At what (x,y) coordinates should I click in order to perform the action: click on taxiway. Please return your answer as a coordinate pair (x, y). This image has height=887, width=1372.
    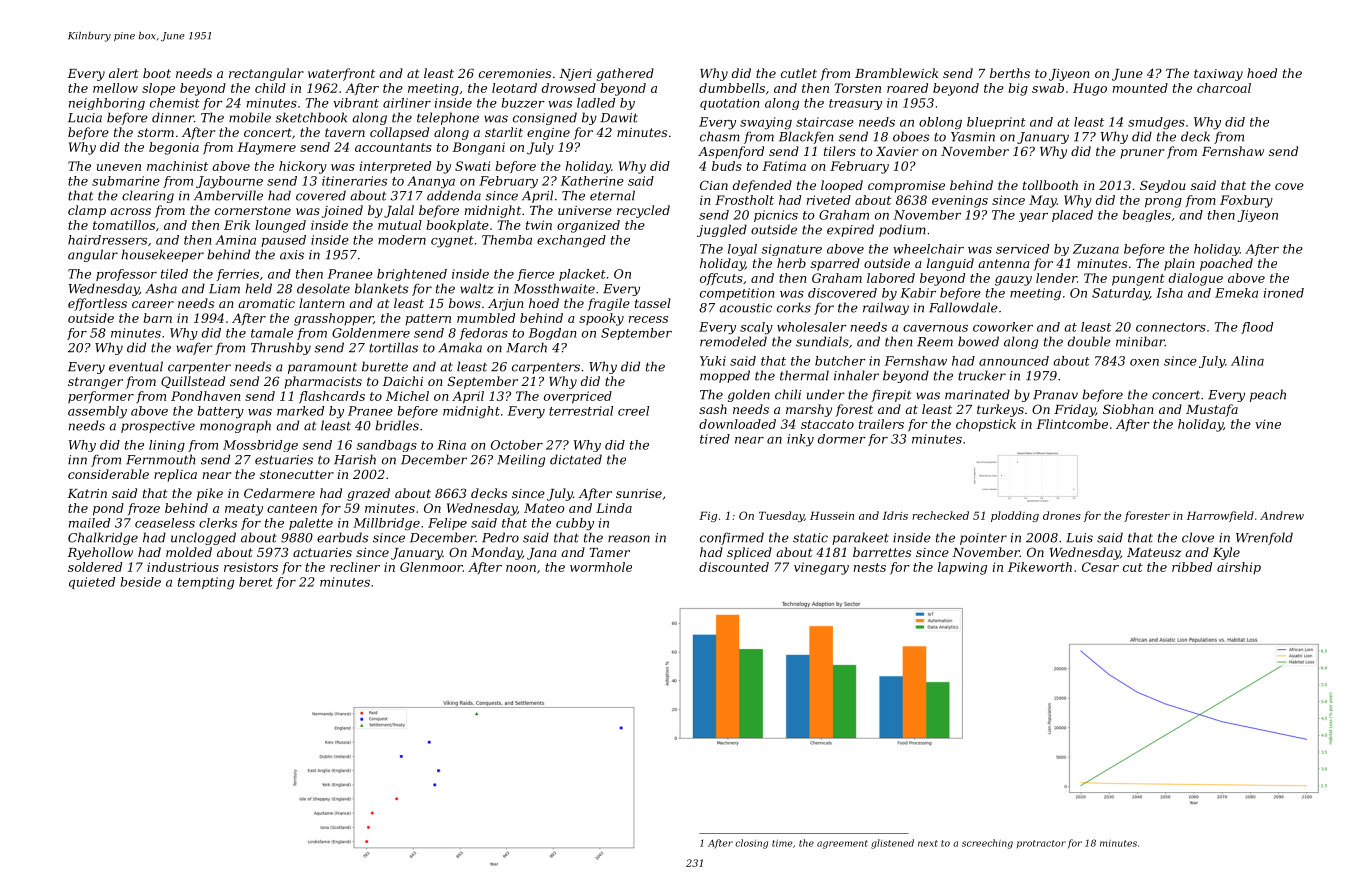
    Looking at the image, I should click on (1218, 75).
